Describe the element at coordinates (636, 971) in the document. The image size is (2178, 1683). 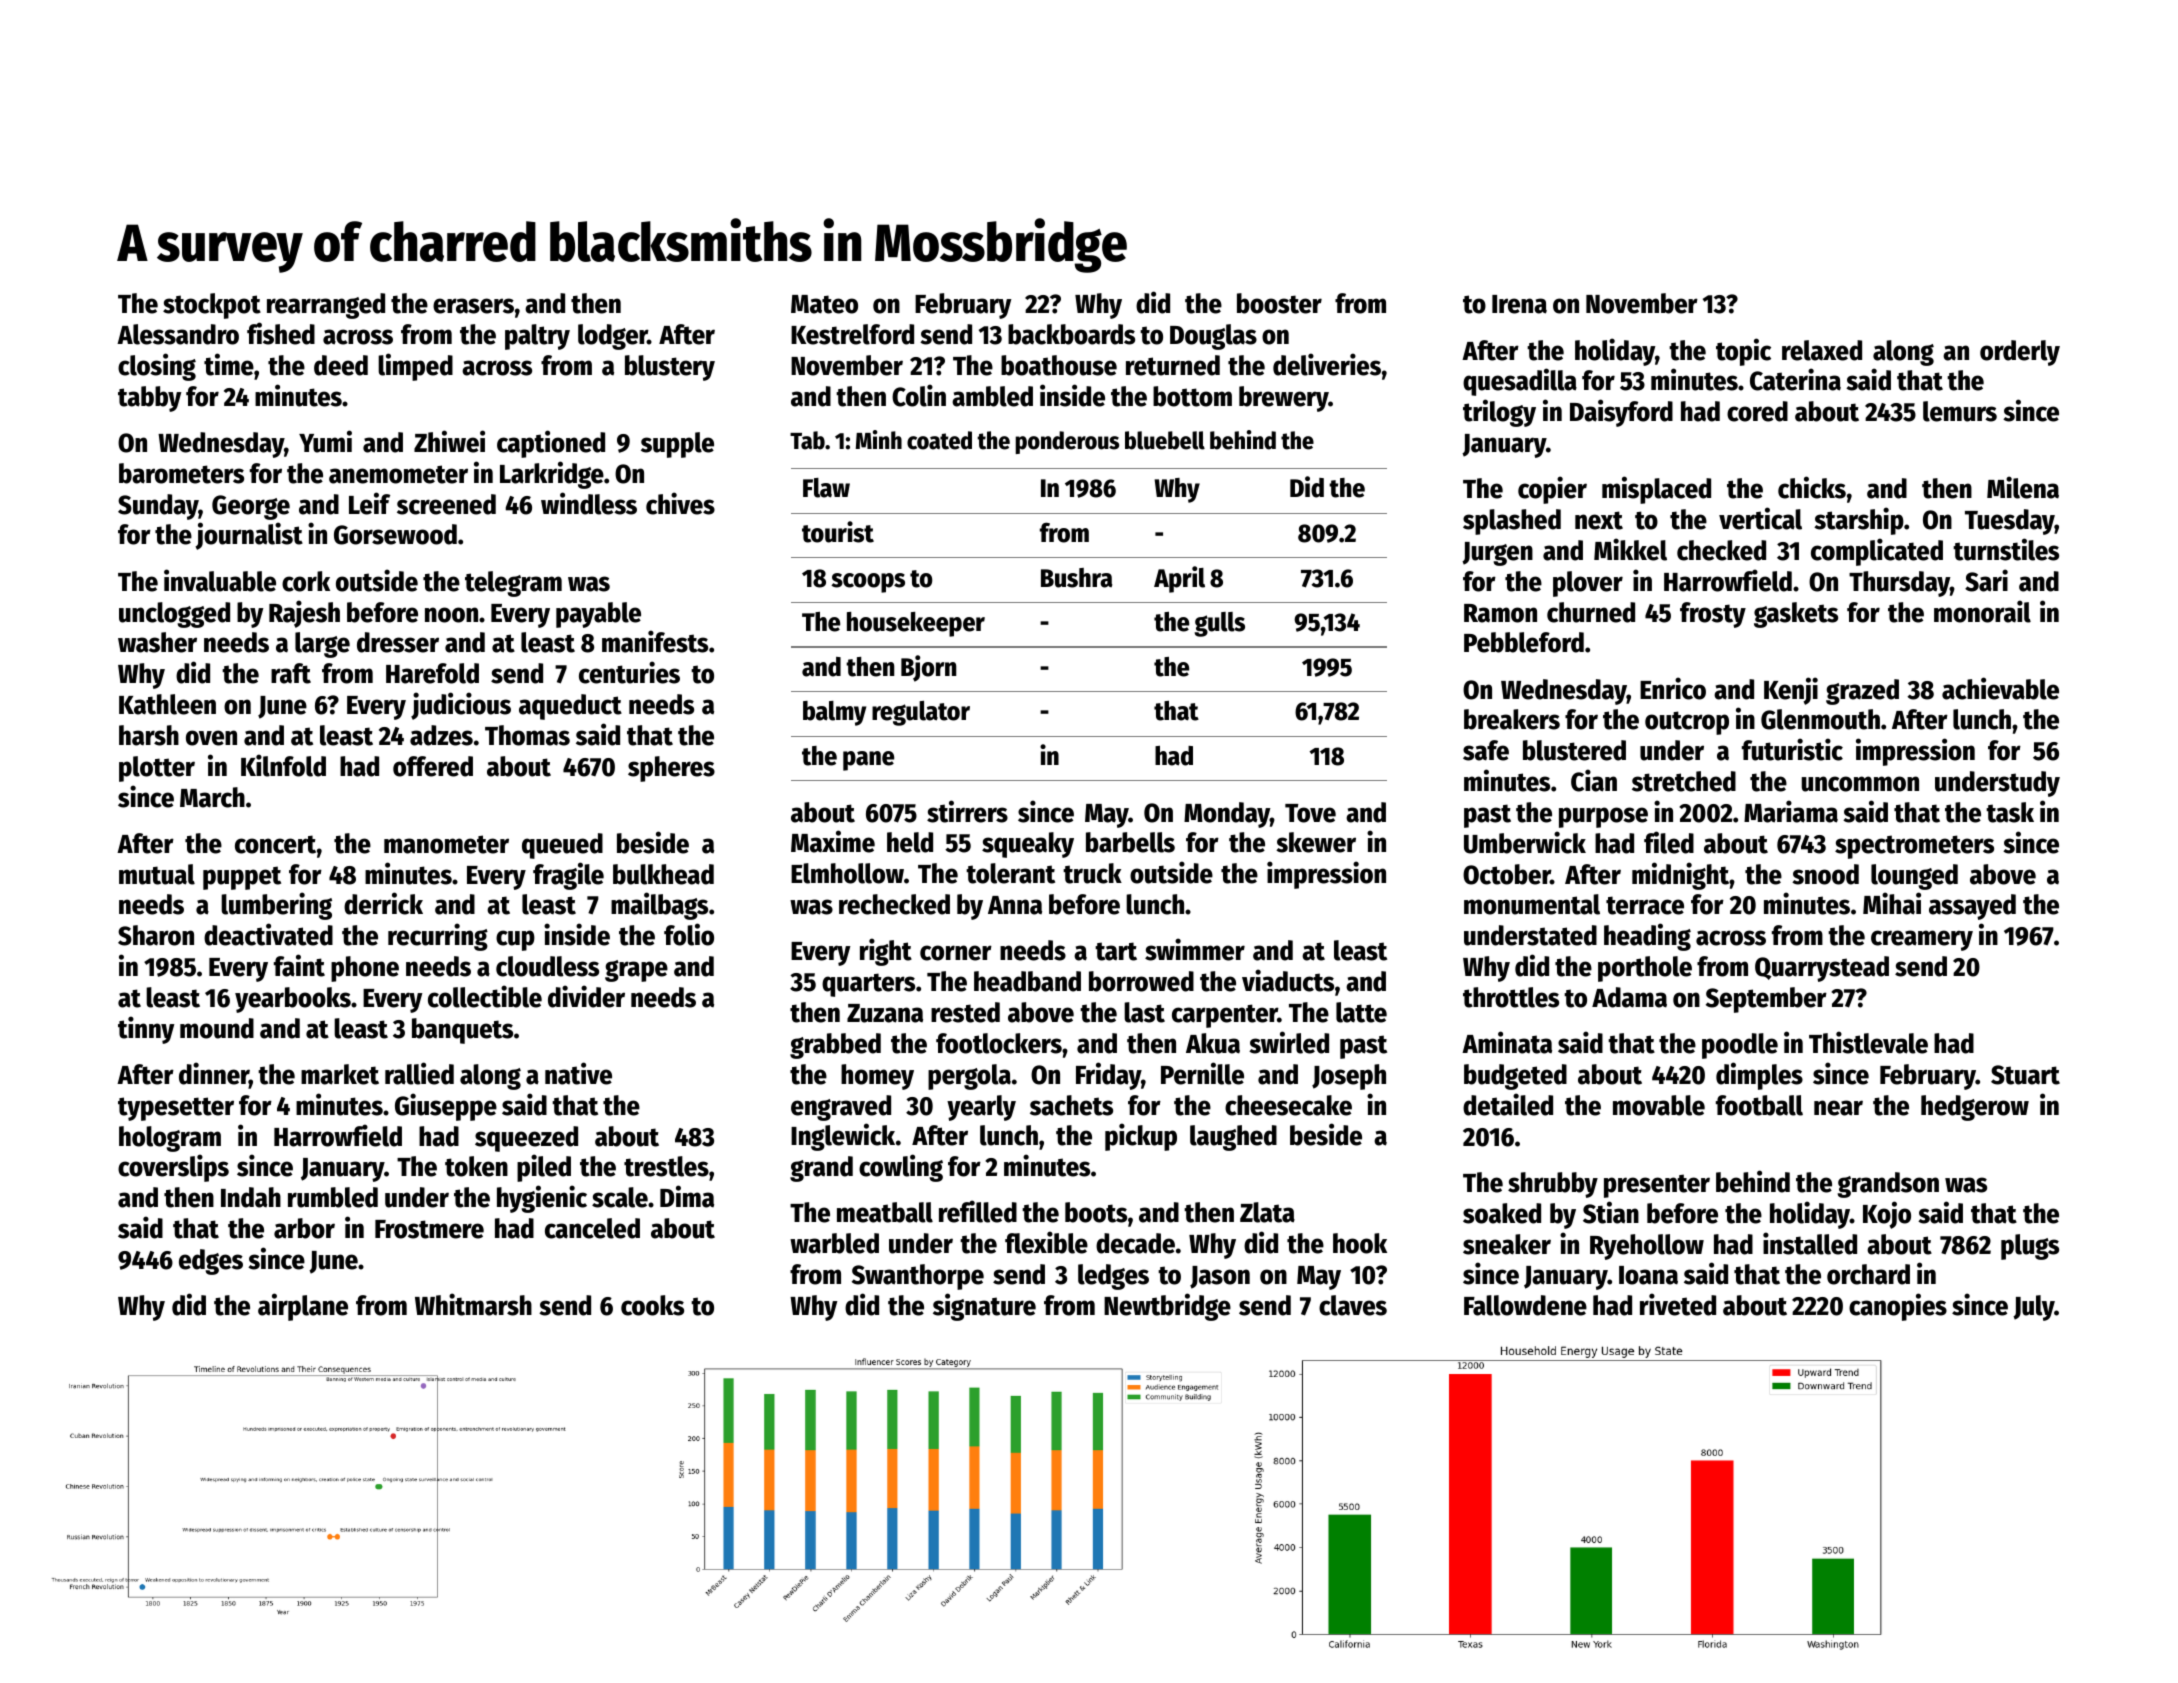
I see `grape` at that location.
